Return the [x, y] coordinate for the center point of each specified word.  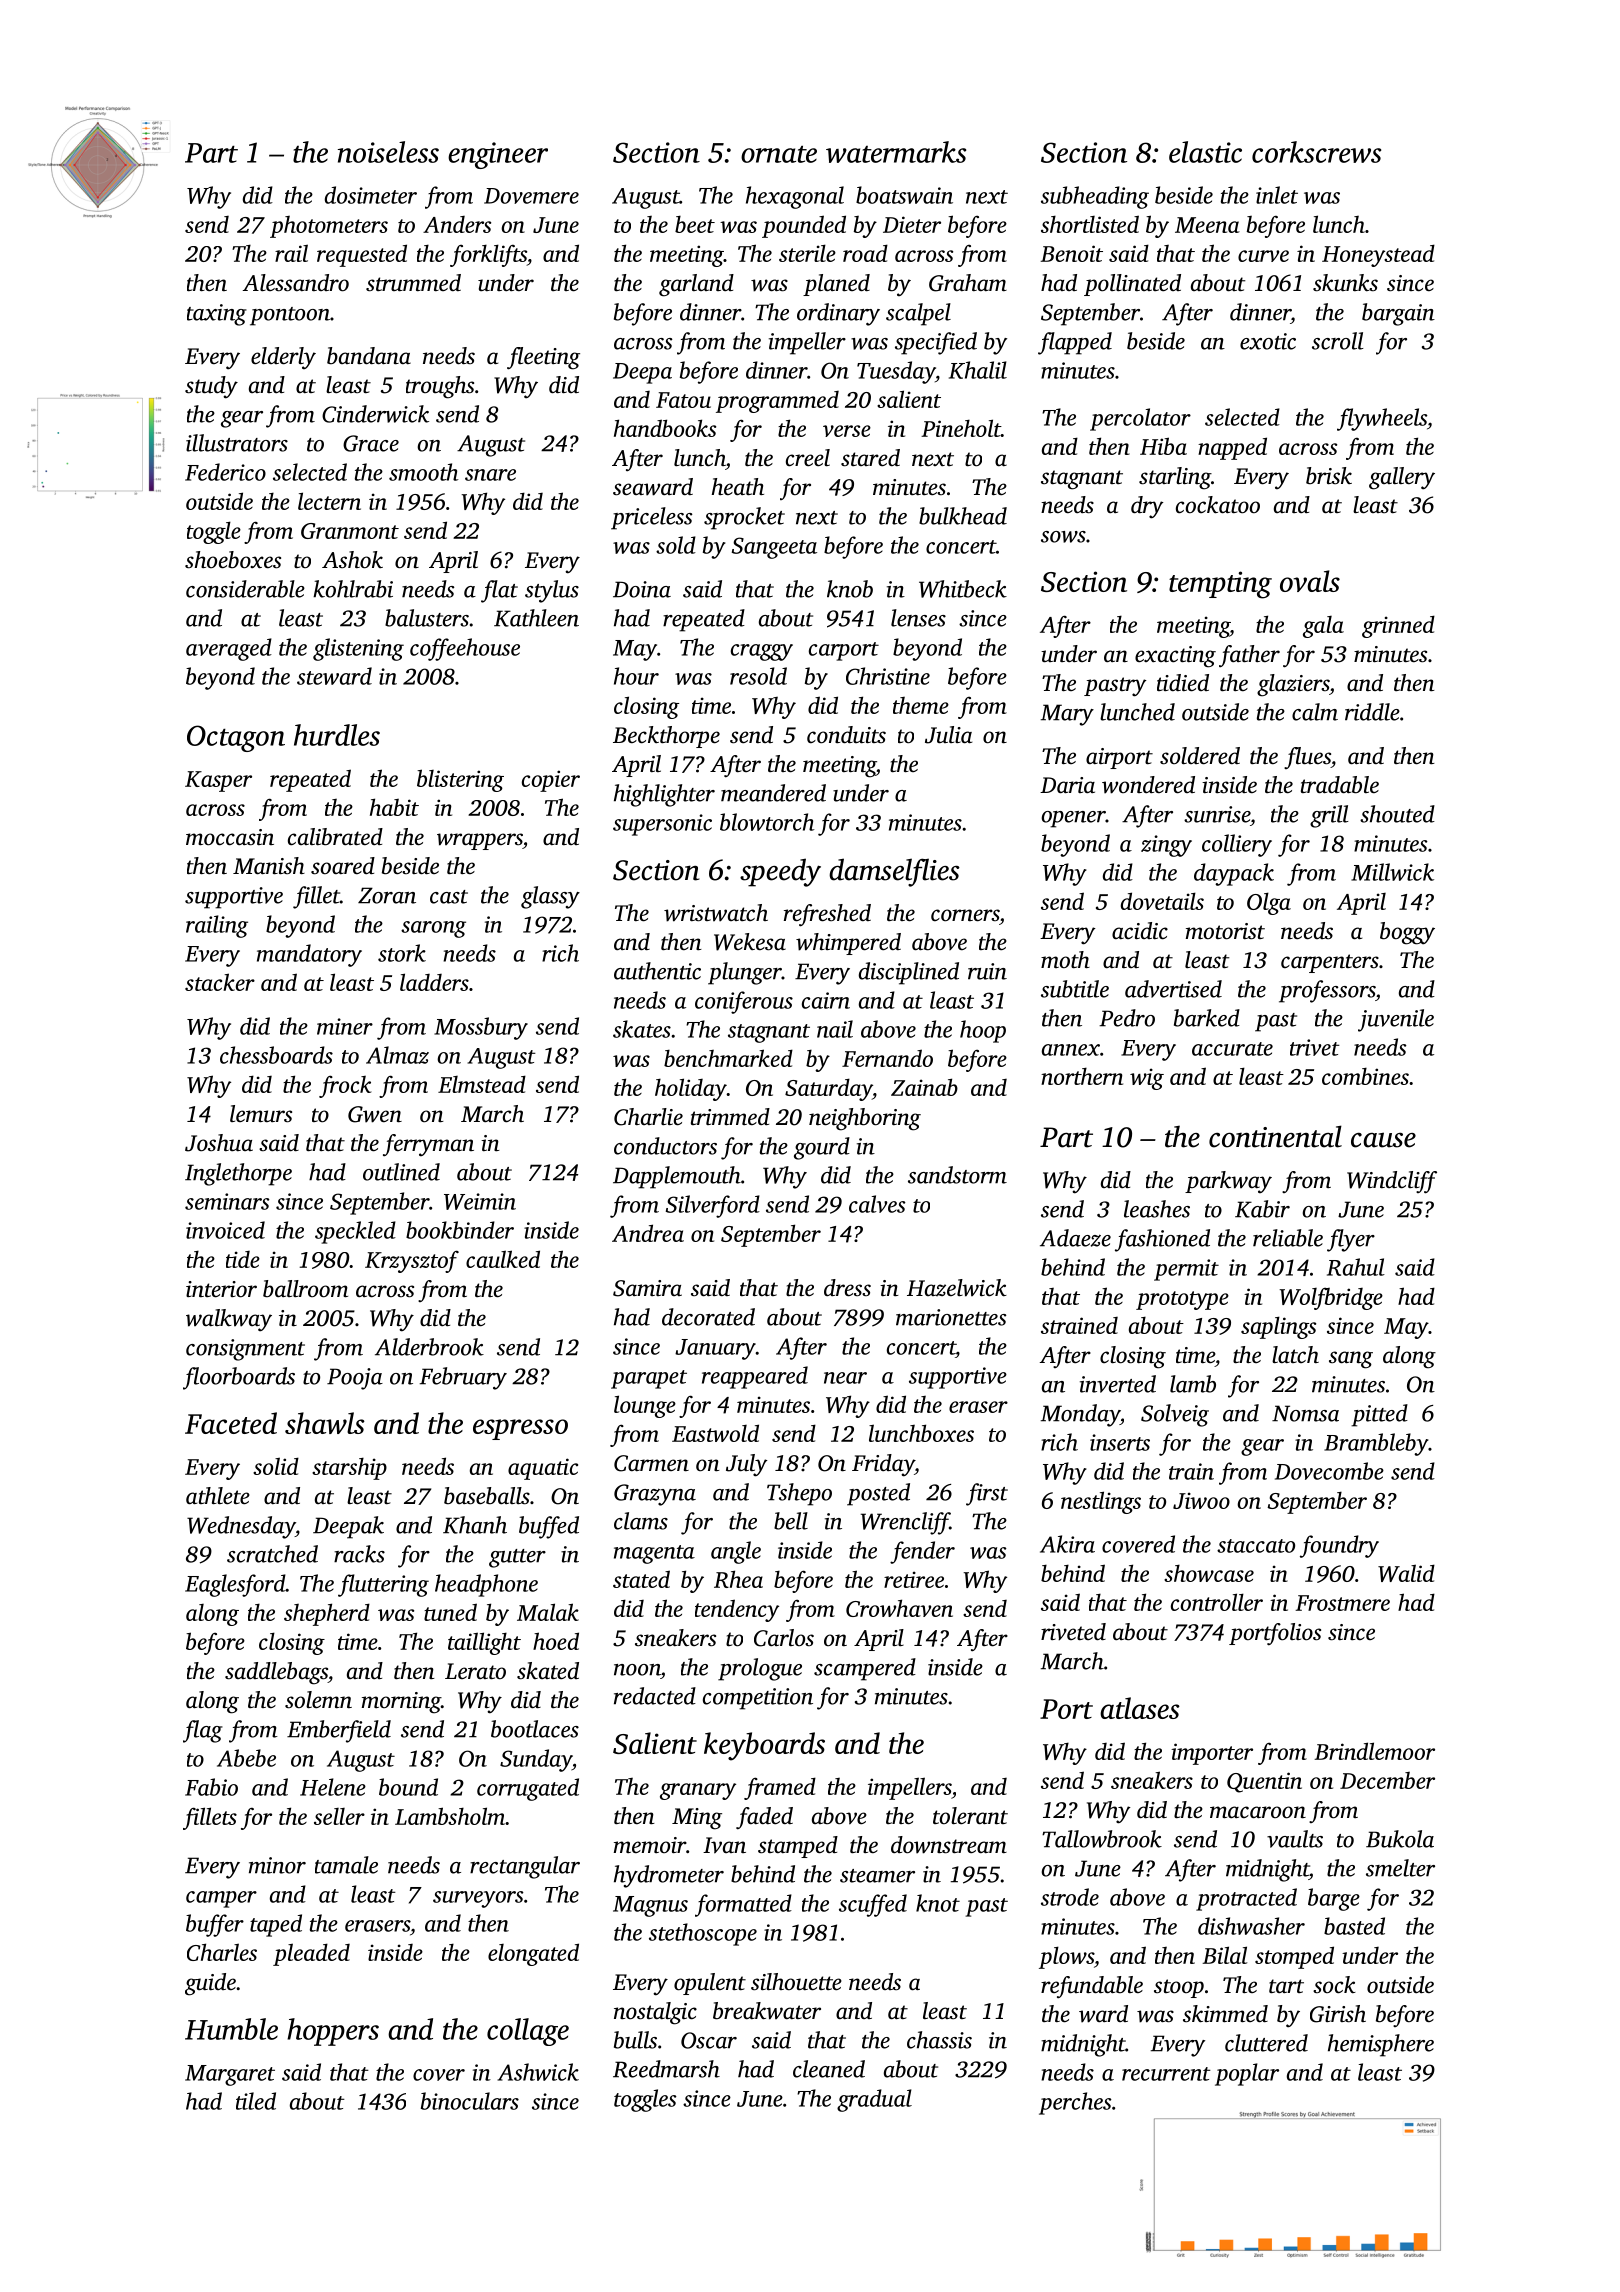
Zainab [924, 1087]
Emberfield [339, 1731]
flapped [1075, 343]
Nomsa [1305, 1413]
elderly [283, 358]
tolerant [970, 1816]
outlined [401, 1172]
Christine [888, 676]
